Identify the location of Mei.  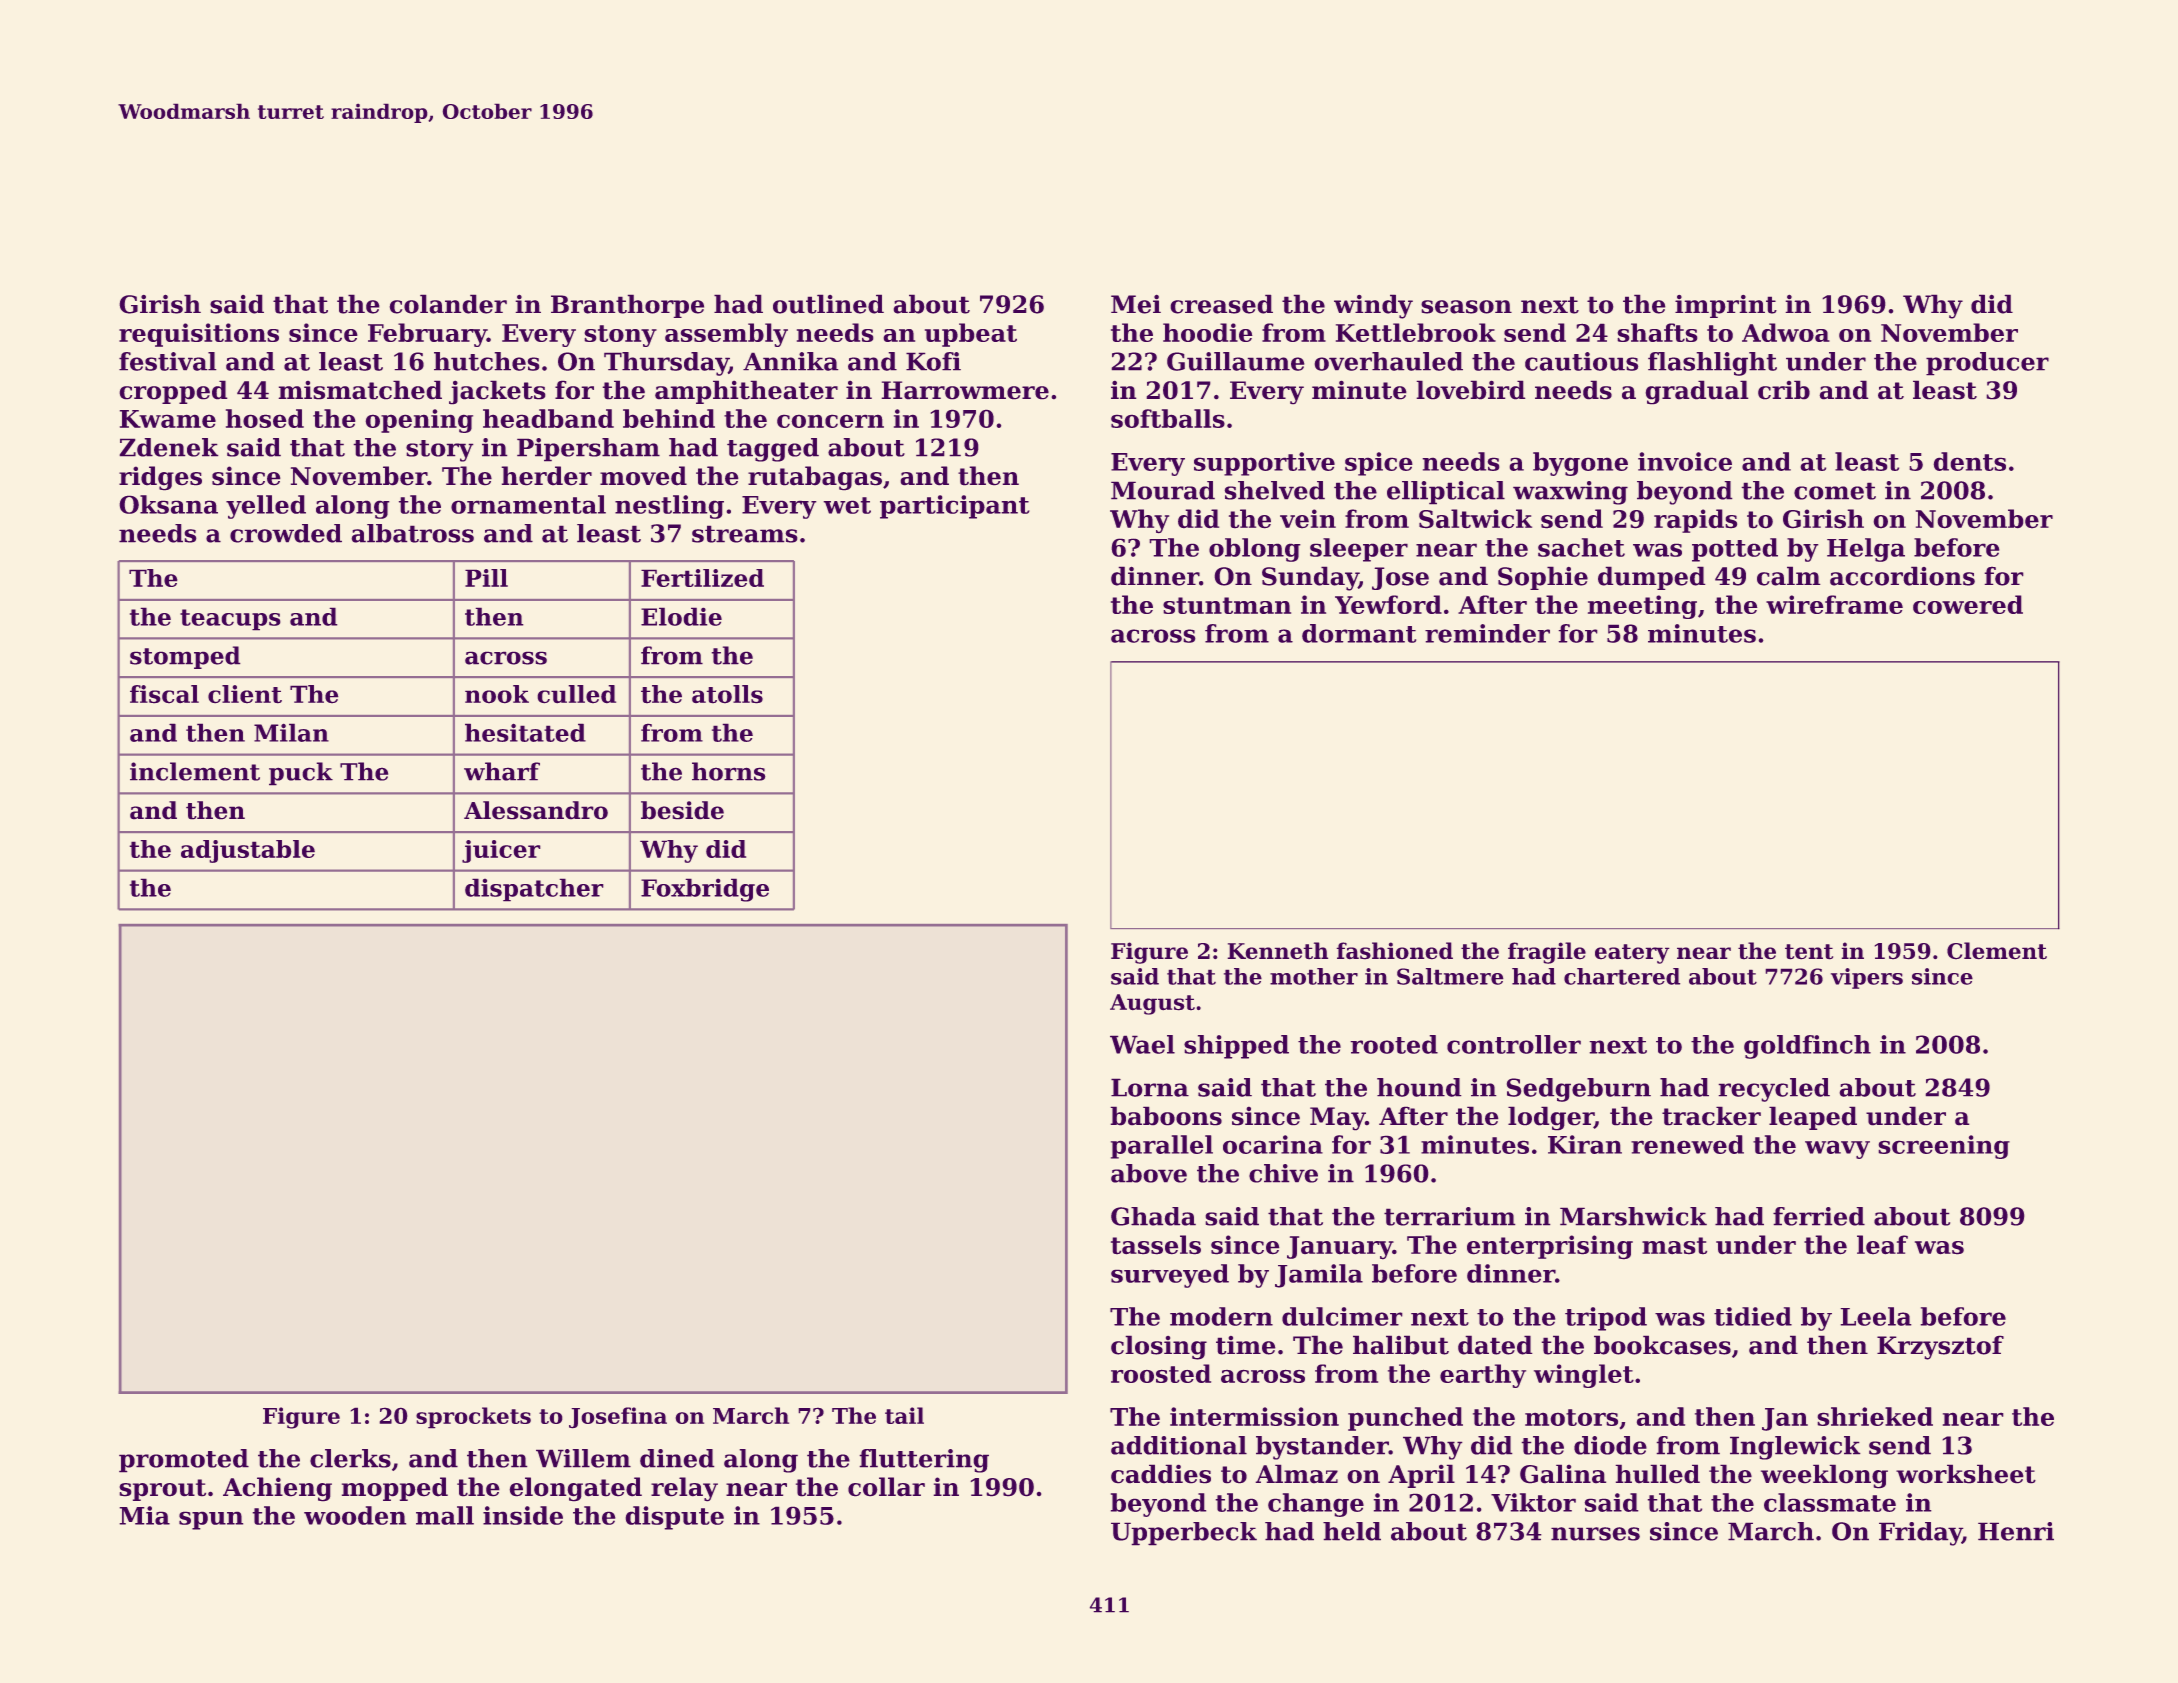
(1136, 304).
